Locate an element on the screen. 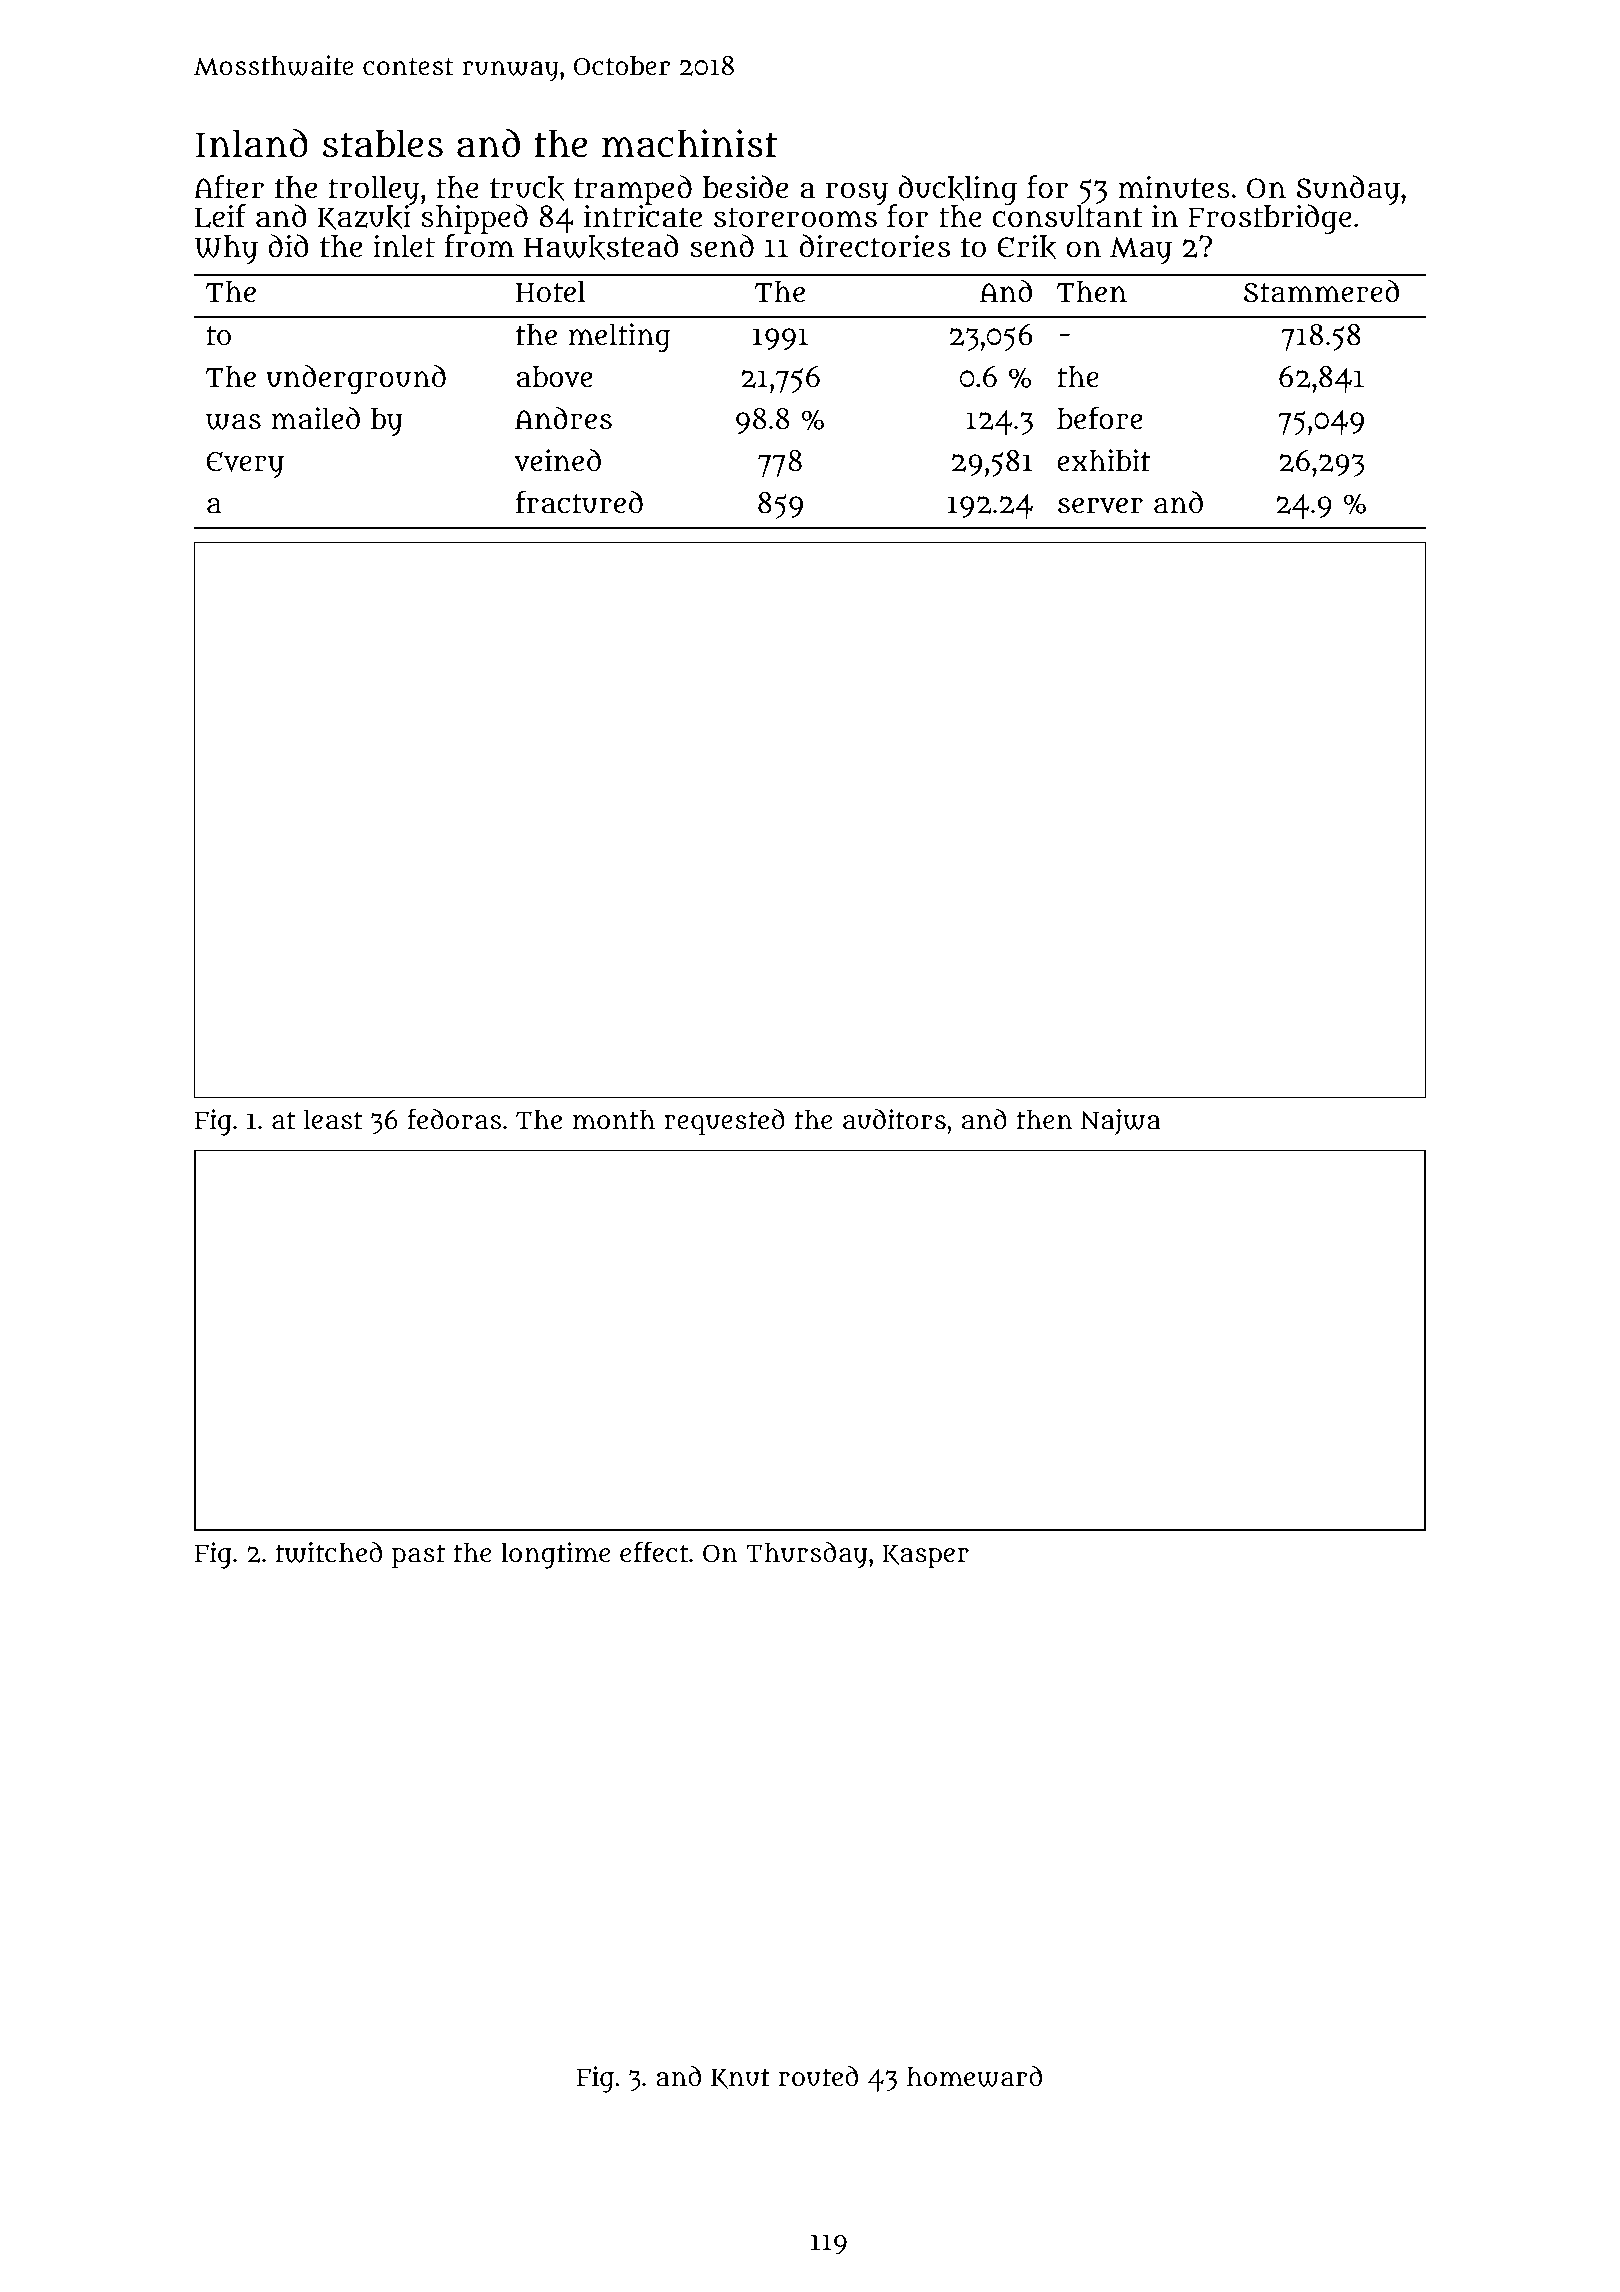 The width and height of the screenshot is (1620, 2292). least is located at coordinates (333, 1119).
